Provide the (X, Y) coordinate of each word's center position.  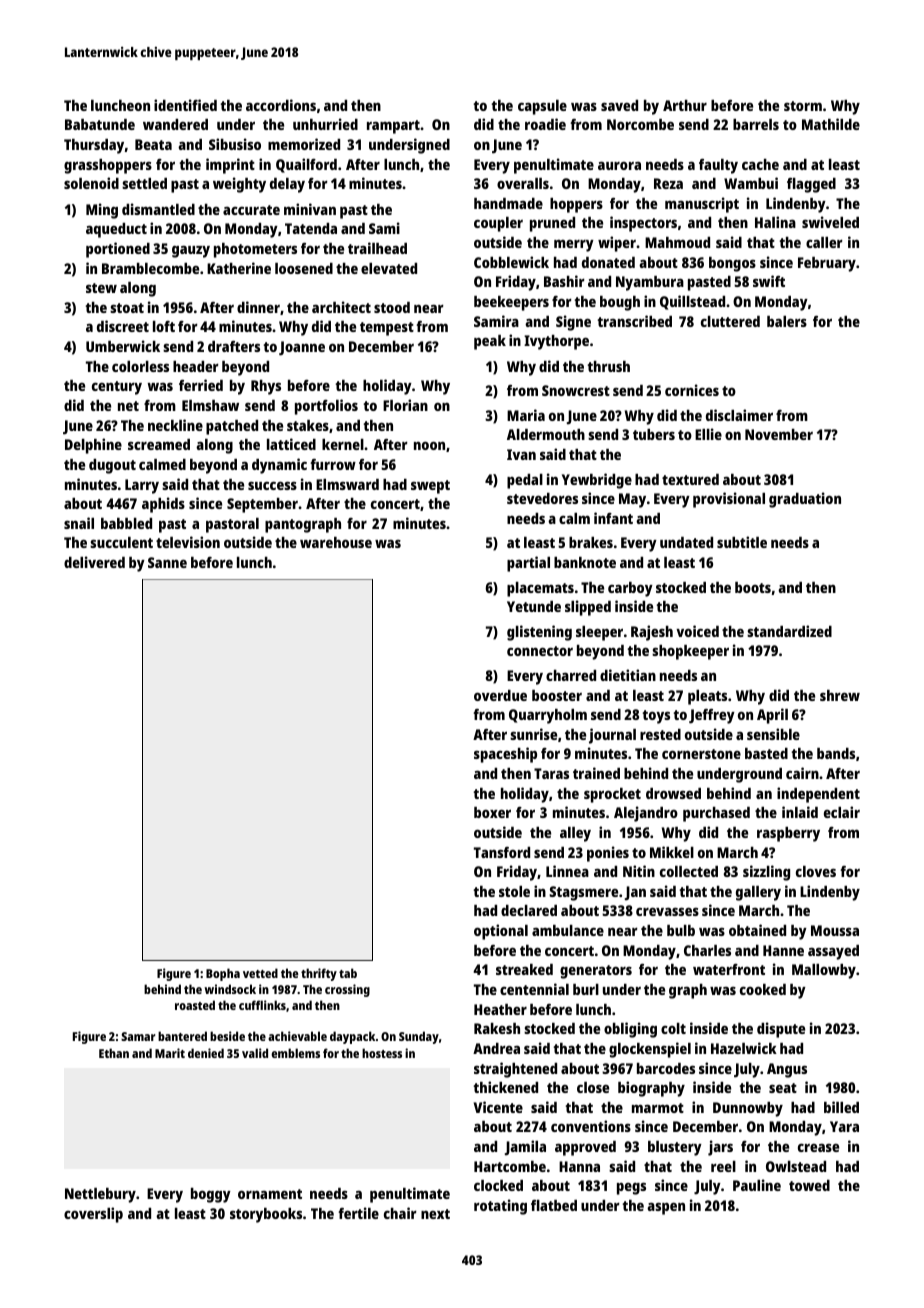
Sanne (167, 562)
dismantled (158, 209)
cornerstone (701, 754)
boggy (211, 1195)
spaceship (505, 755)
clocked (498, 1185)
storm (803, 106)
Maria (526, 415)
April (772, 716)
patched (232, 427)
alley (575, 834)
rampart (393, 127)
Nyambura (650, 283)
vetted (260, 973)
